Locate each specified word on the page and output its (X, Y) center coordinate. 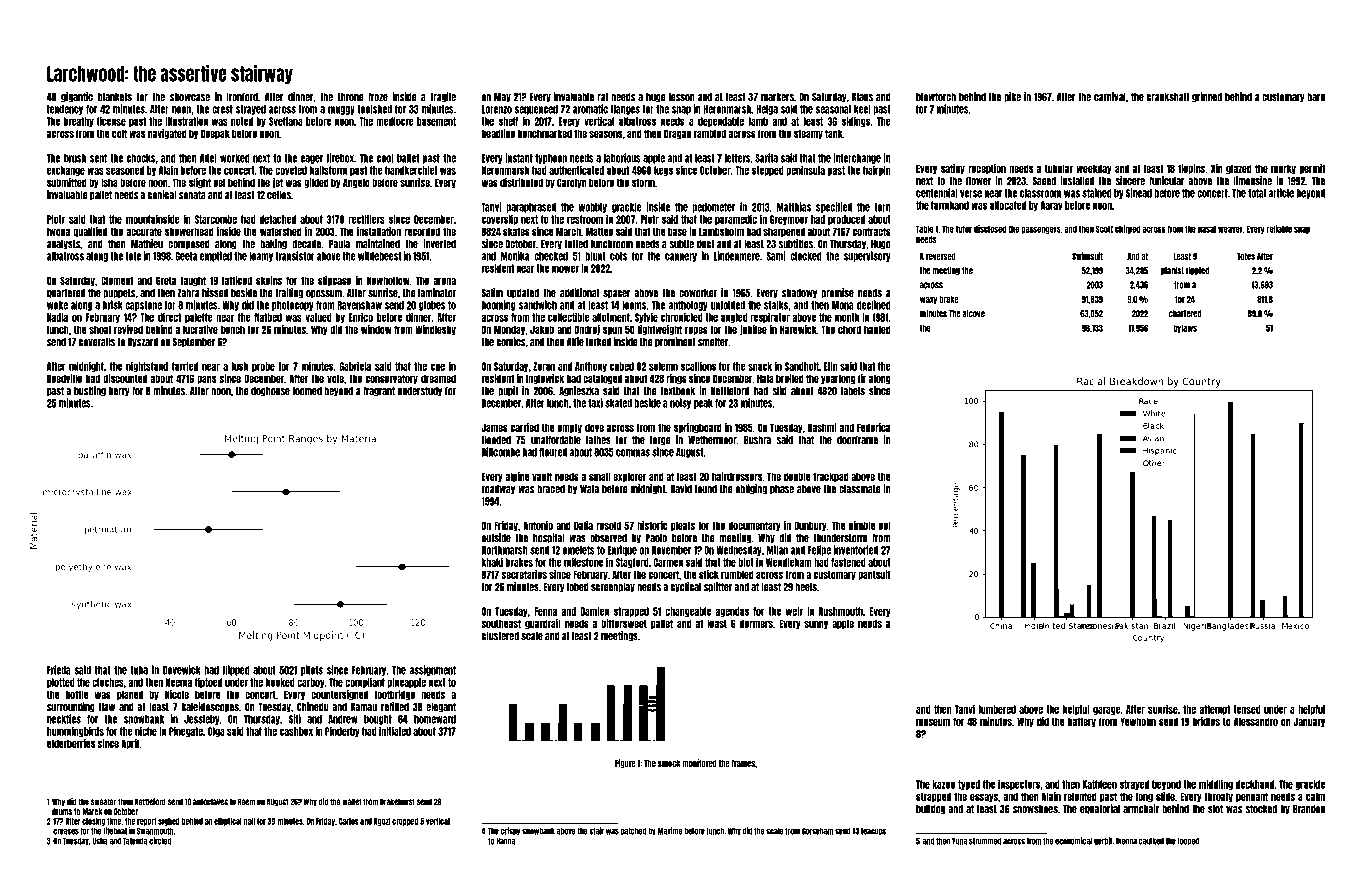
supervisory (867, 256)
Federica (873, 427)
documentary (755, 526)
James (494, 427)
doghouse (270, 392)
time (114, 821)
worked (235, 158)
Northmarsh (505, 550)
